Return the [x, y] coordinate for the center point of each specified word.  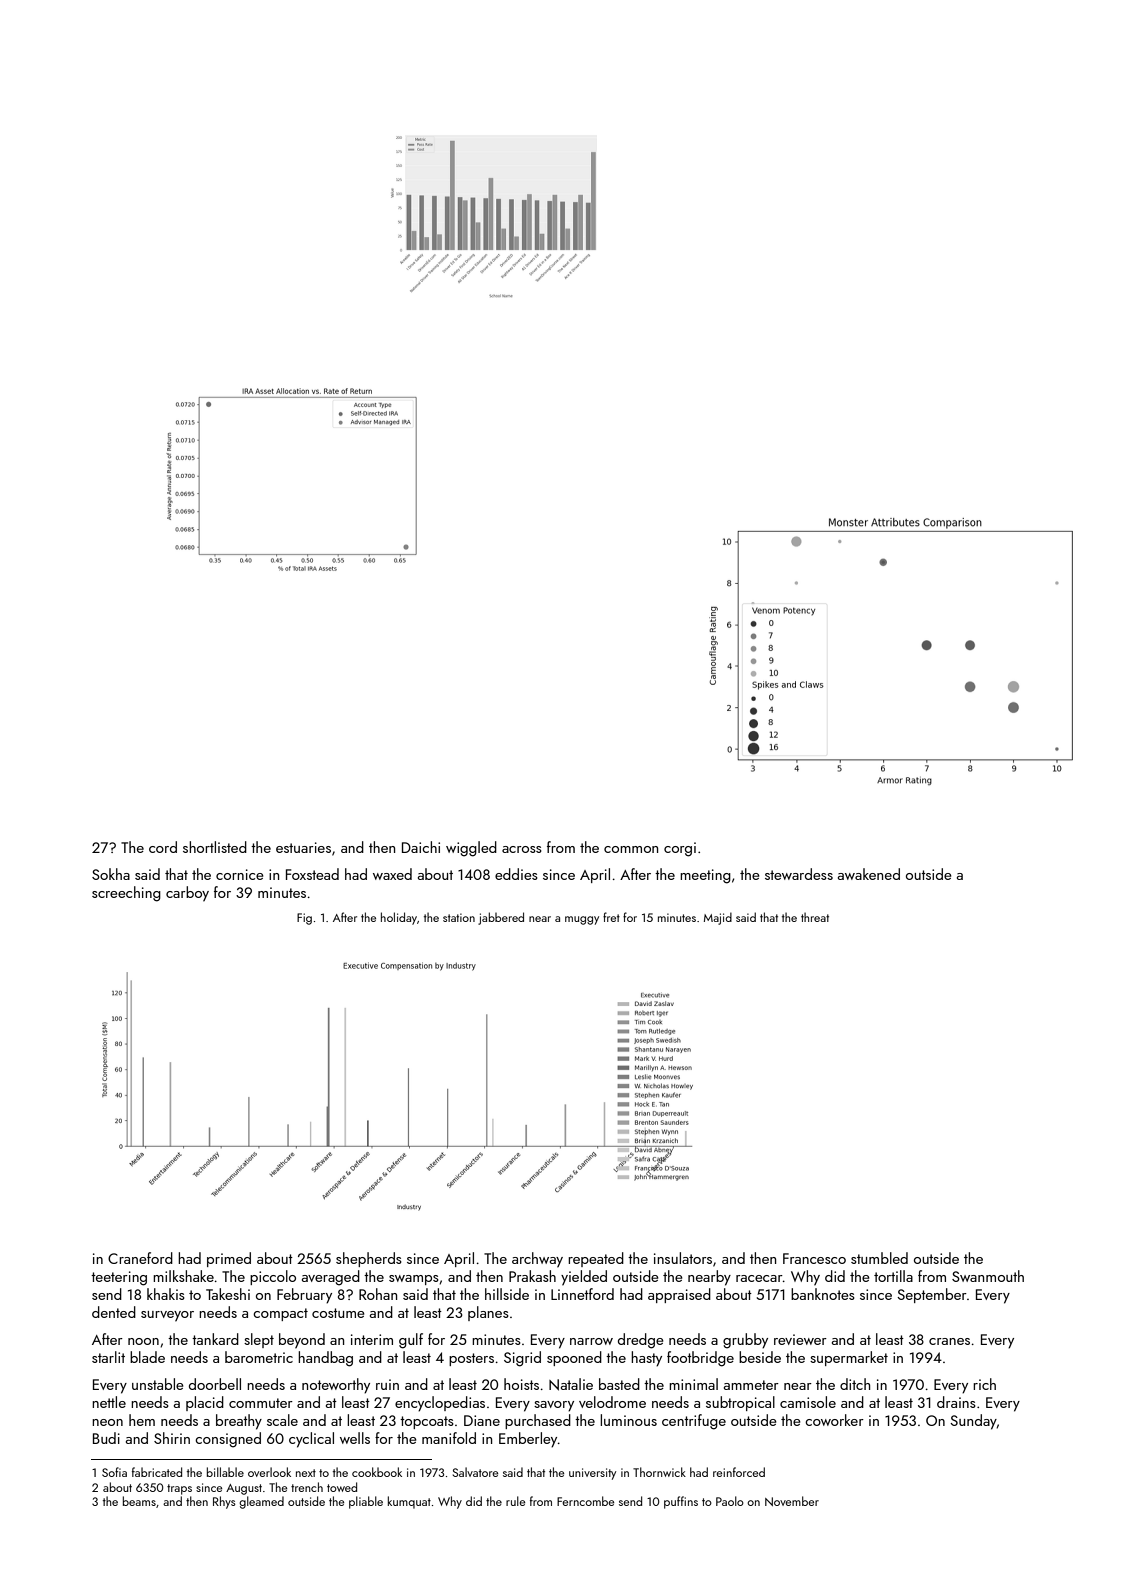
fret [611, 917]
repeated [596, 1259]
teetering [119, 1278]
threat [815, 917]
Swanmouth [988, 1276]
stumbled [879, 1258]
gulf [411, 1341]
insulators [683, 1258]
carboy [187, 894]
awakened [869, 874]
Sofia [114, 1472]
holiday [399, 918]
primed [229, 1259]
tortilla [893, 1276]
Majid [718, 918]
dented [114, 1312]
